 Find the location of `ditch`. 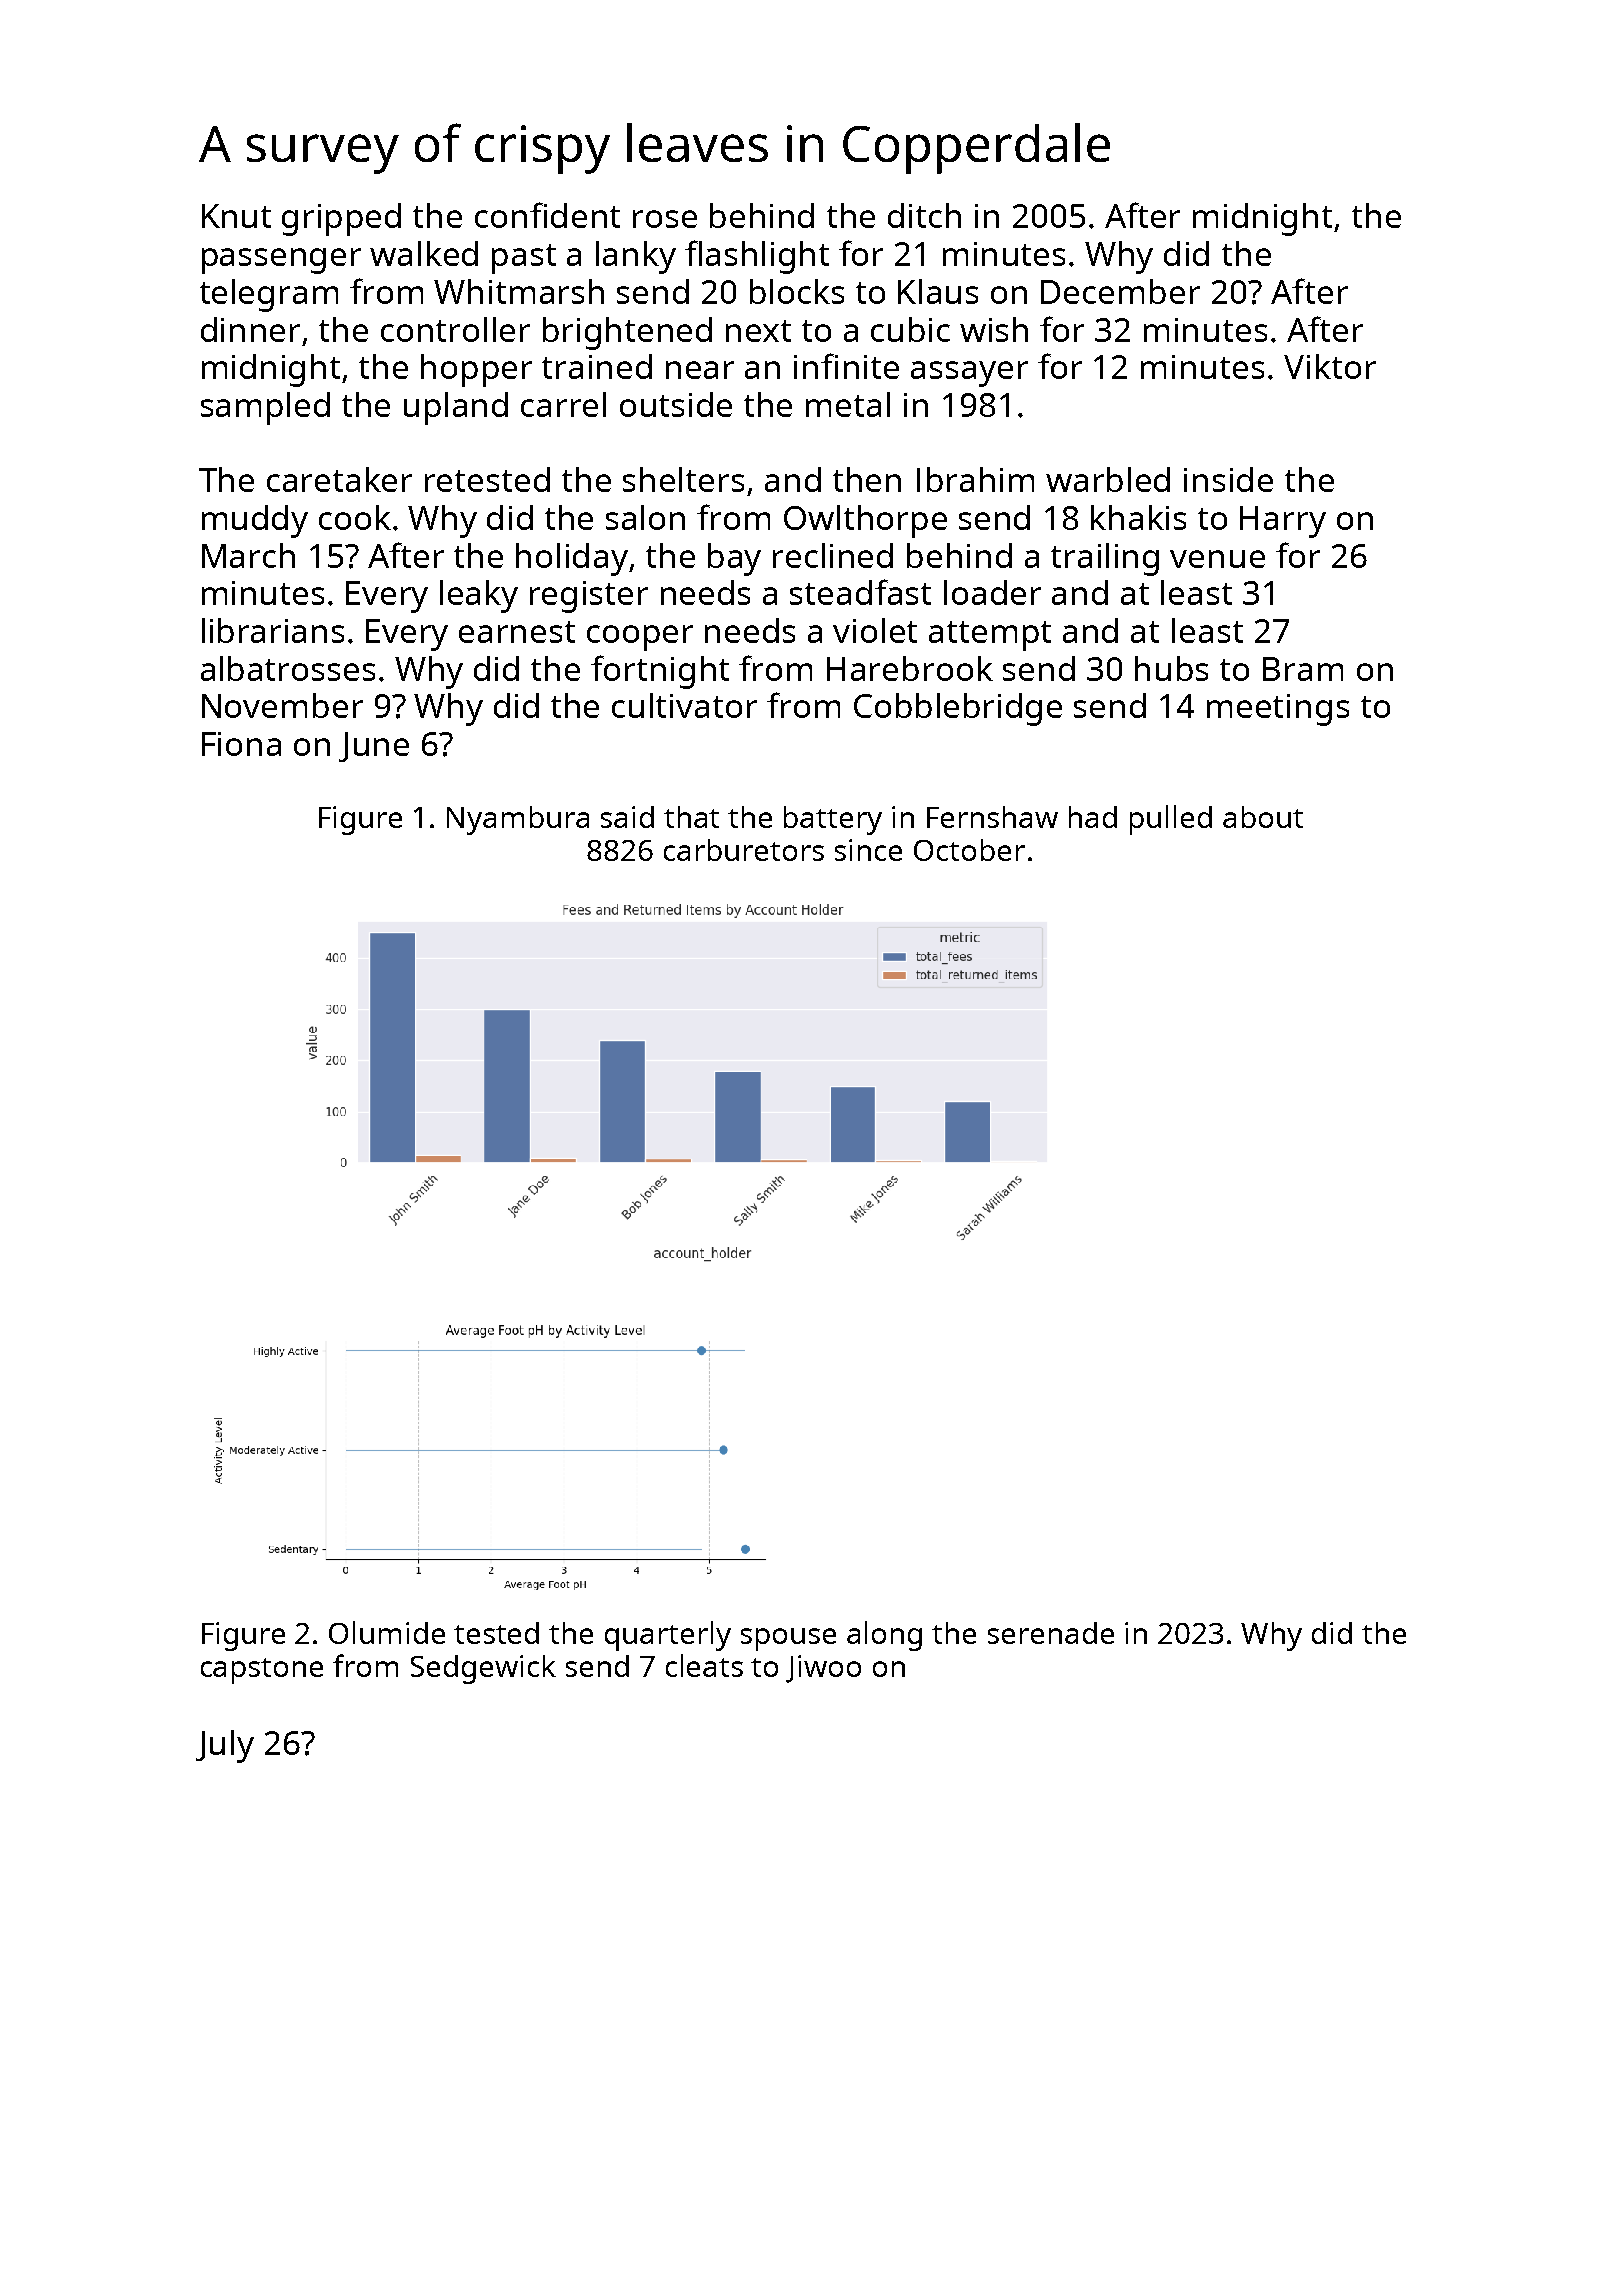

ditch is located at coordinates (924, 215).
